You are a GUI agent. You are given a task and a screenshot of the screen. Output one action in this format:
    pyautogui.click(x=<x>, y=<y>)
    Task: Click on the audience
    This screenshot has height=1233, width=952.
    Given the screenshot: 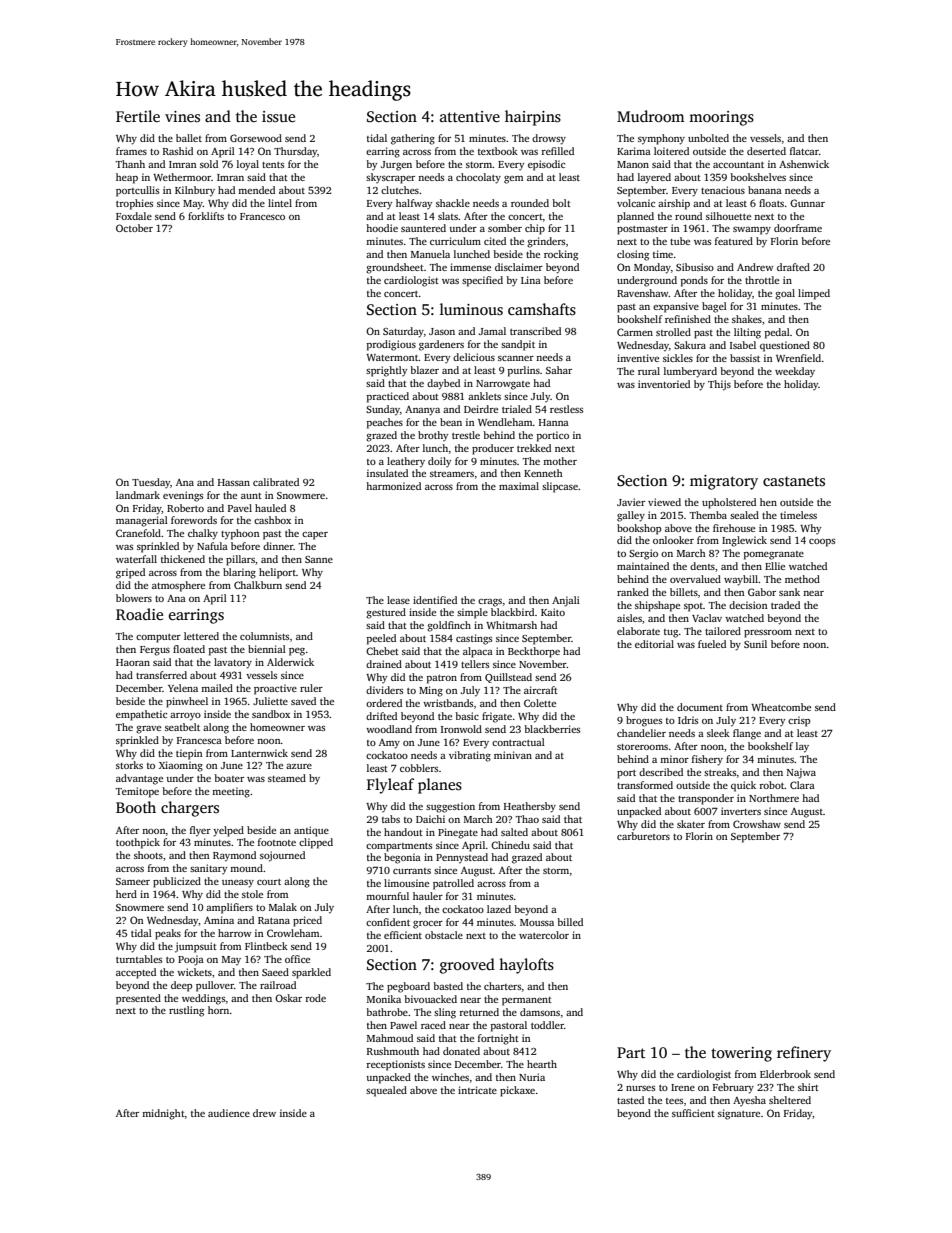 What is the action you would take?
    pyautogui.click(x=229, y=1113)
